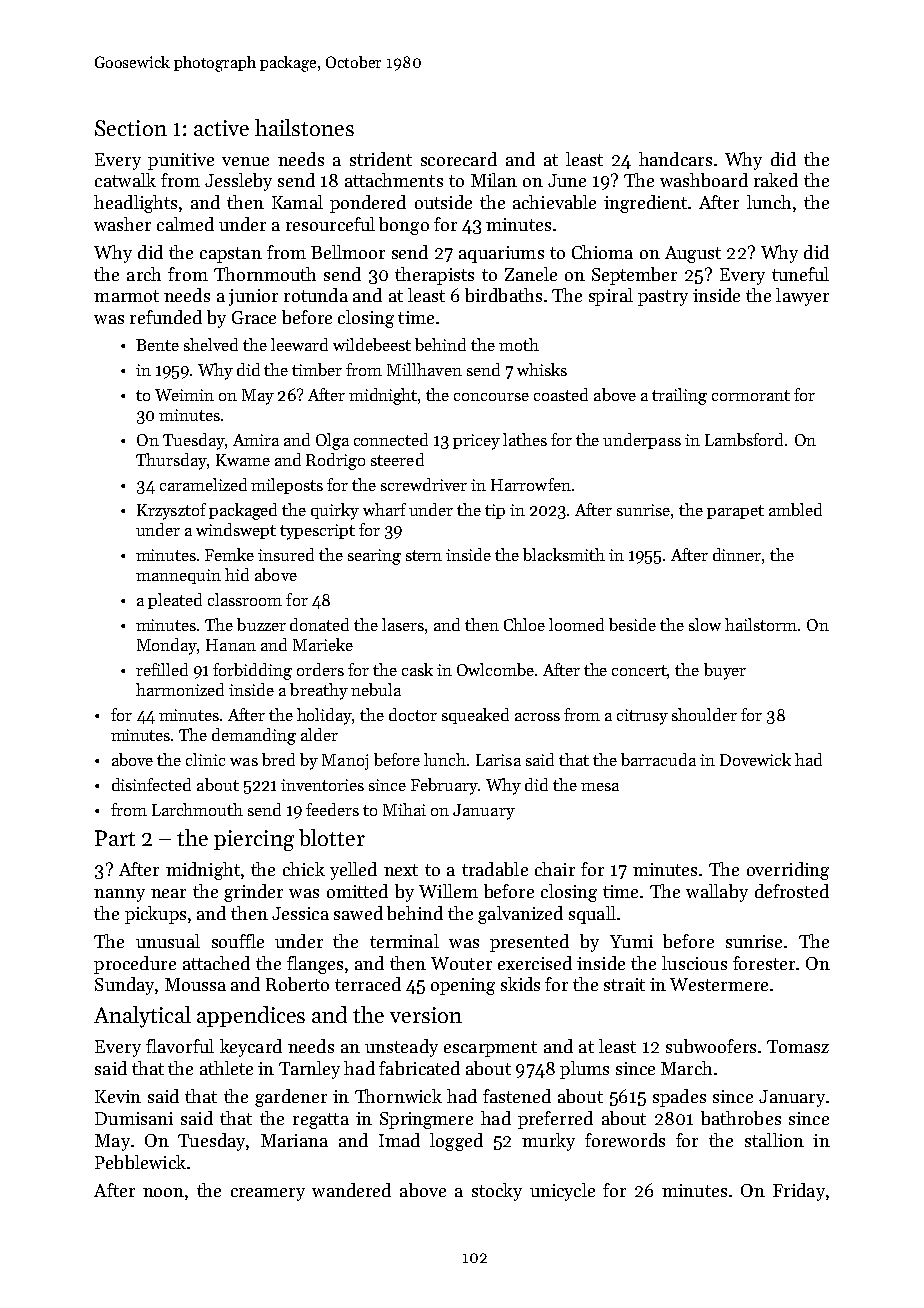 This screenshot has width=924, height=1308. I want to click on Jessleby, so click(238, 182).
